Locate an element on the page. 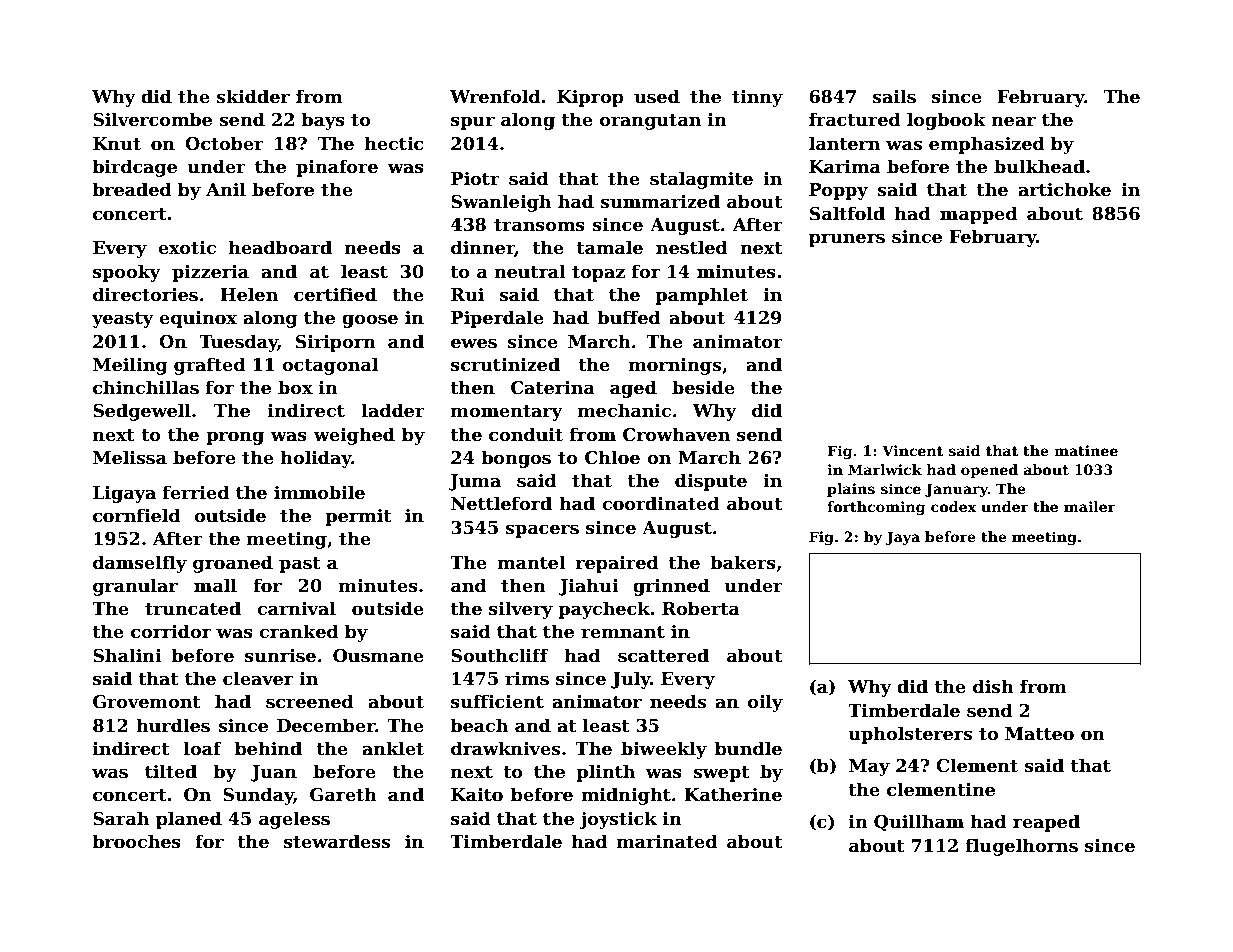  dish is located at coordinates (993, 686).
